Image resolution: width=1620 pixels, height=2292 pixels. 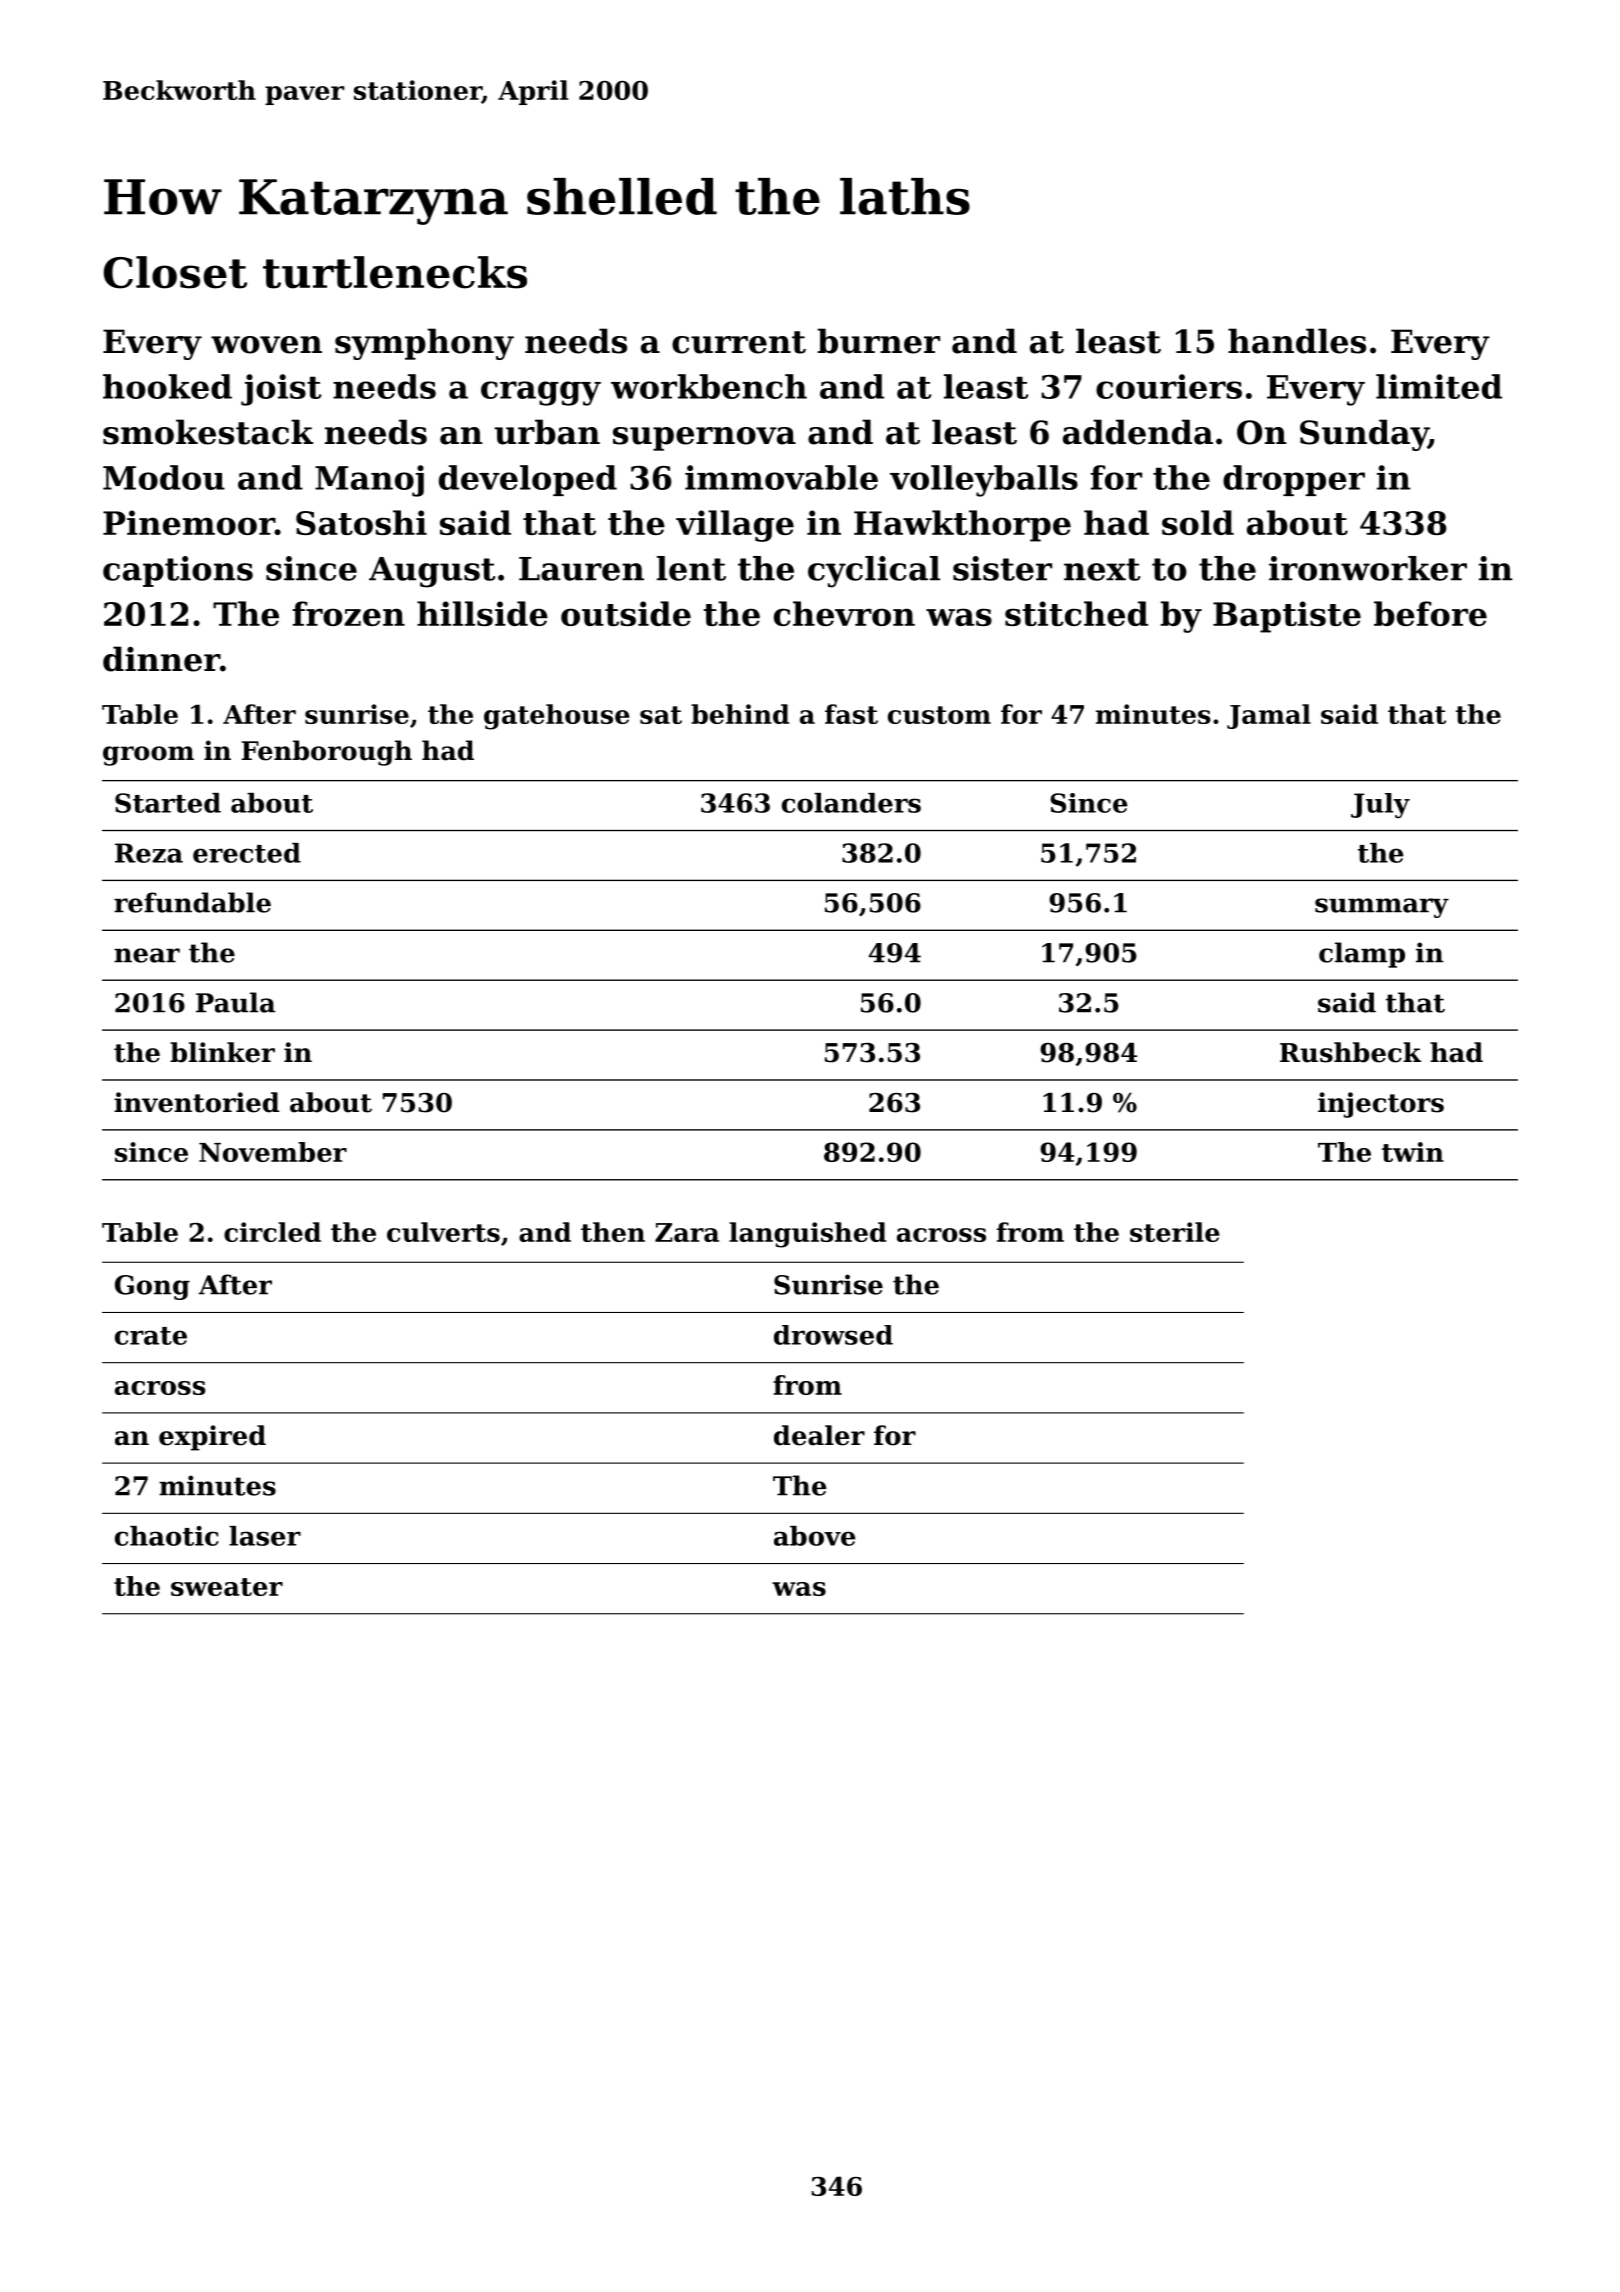 I want to click on dealer, so click(x=819, y=1435).
